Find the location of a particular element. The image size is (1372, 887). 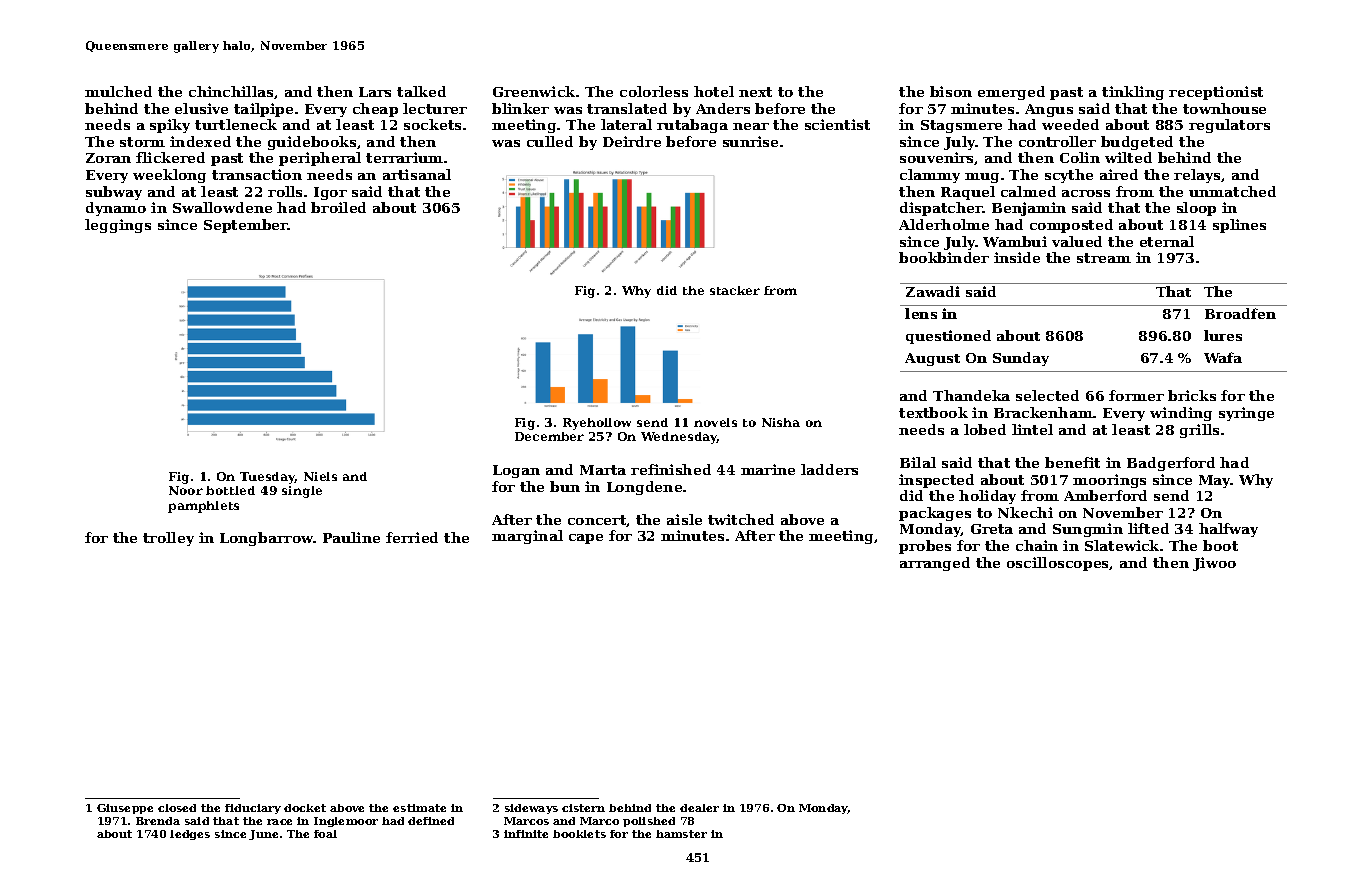

oscilloscopes is located at coordinates (1058, 564).
